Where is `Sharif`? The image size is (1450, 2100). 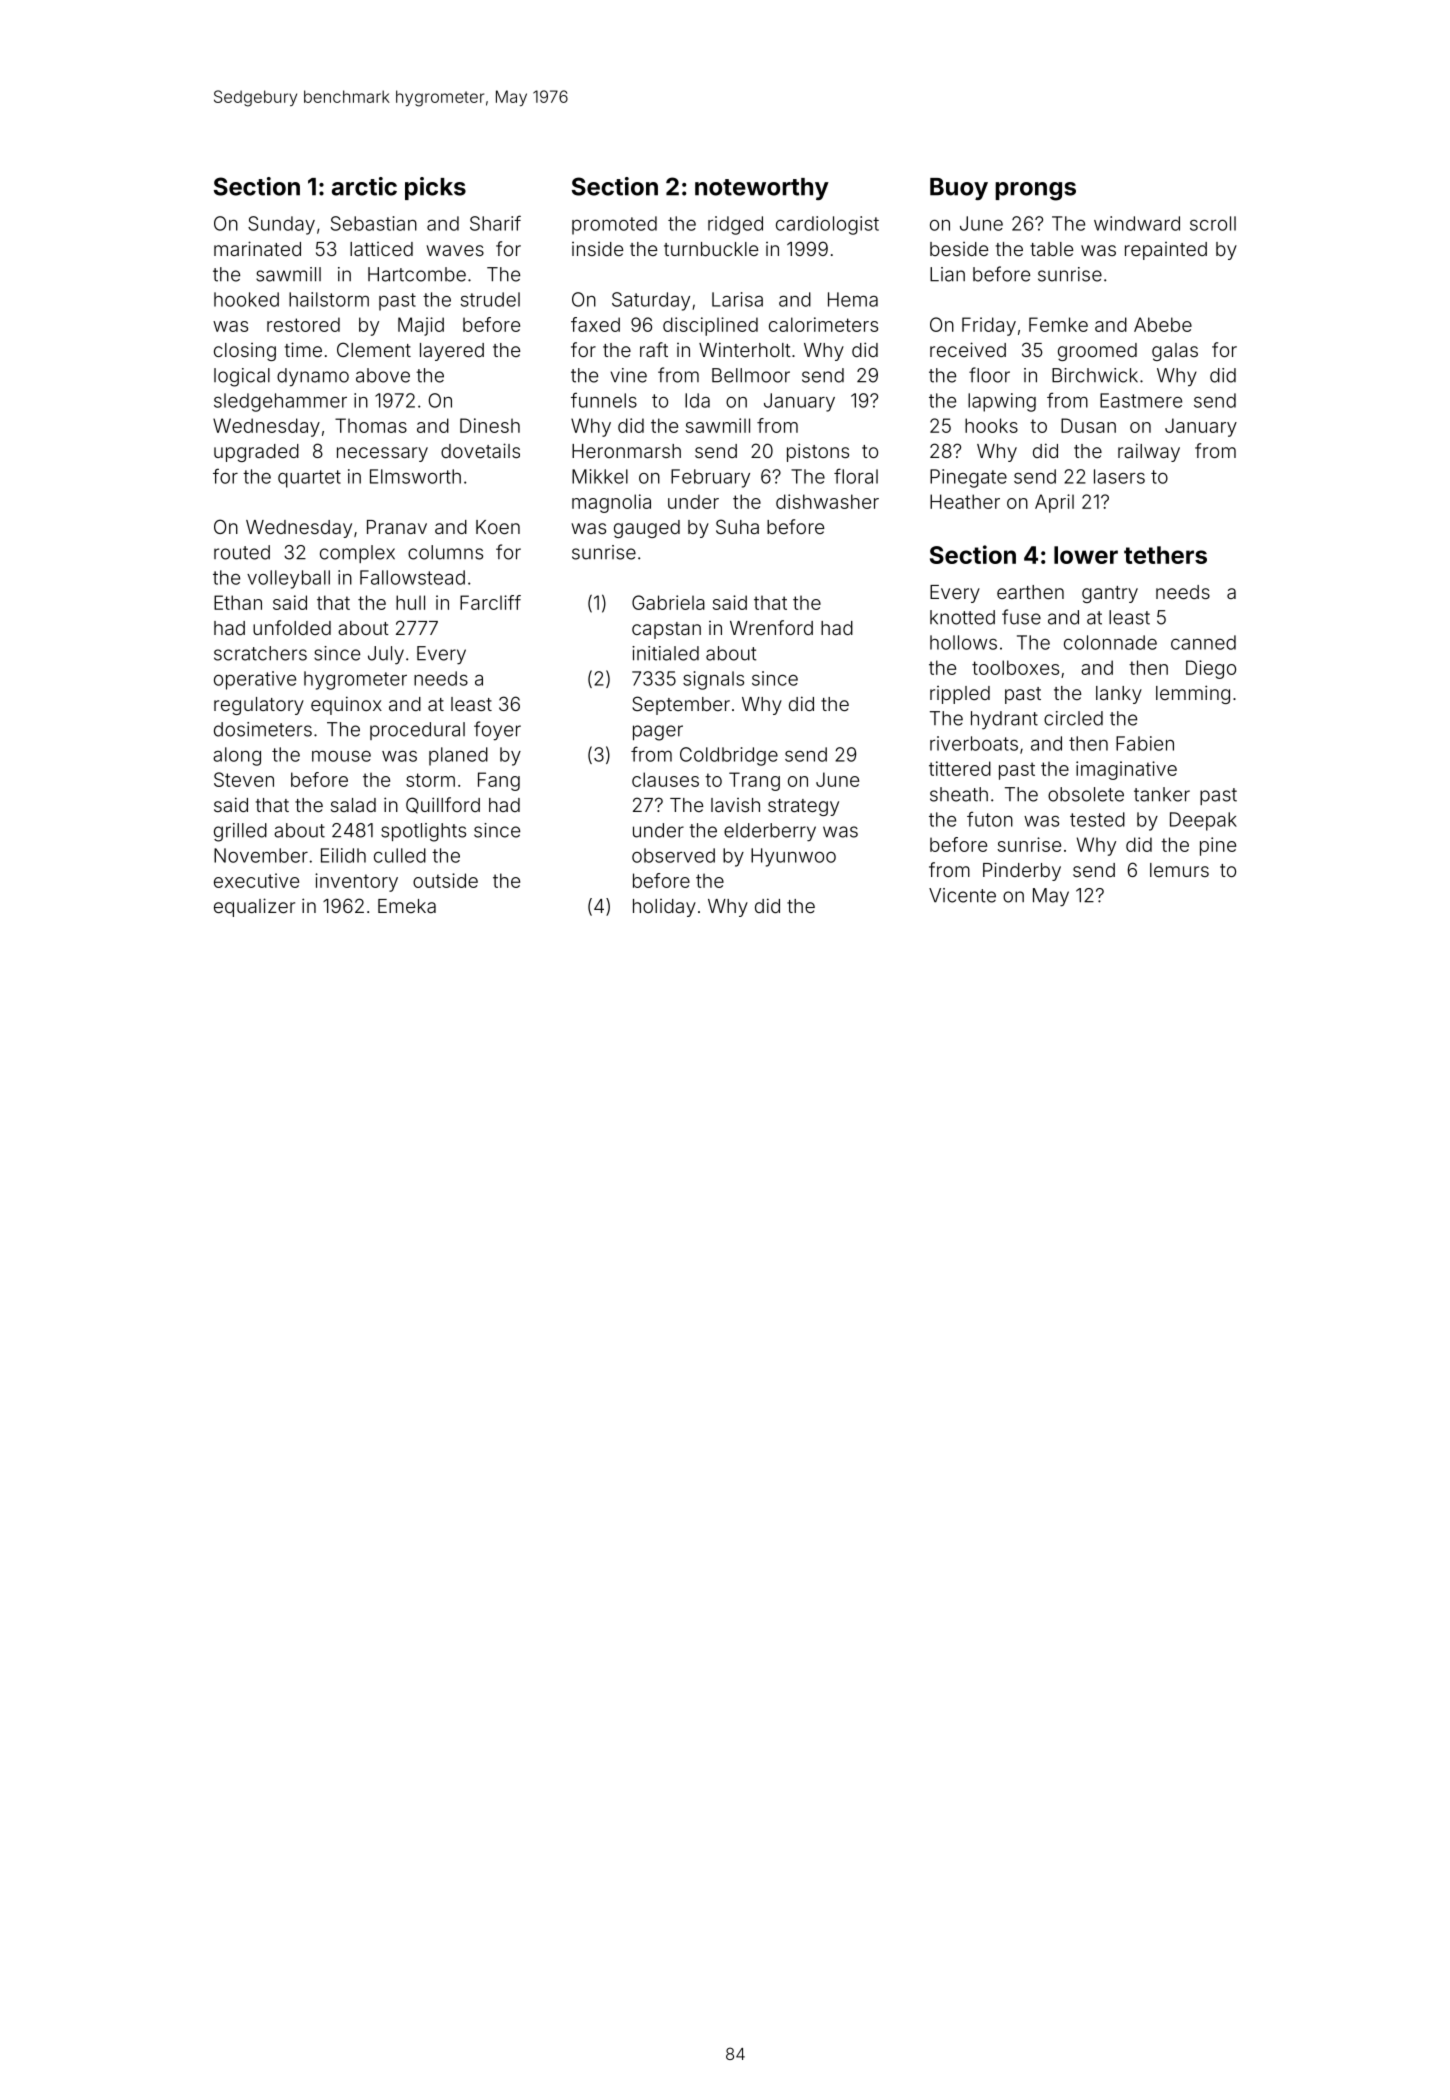
Sharif is located at coordinates (495, 223).
